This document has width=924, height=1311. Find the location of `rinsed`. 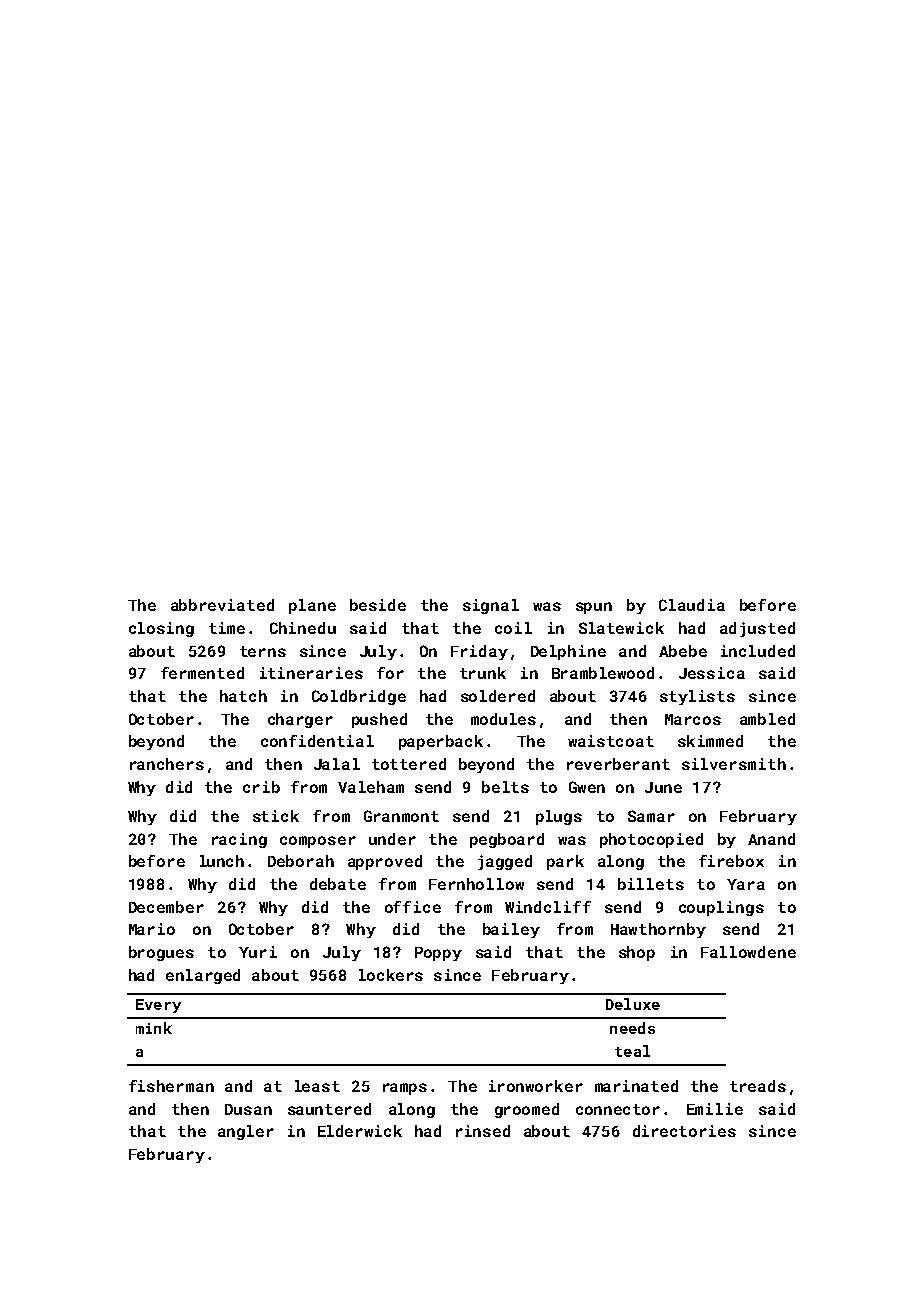

rinsed is located at coordinates (483, 1131).
